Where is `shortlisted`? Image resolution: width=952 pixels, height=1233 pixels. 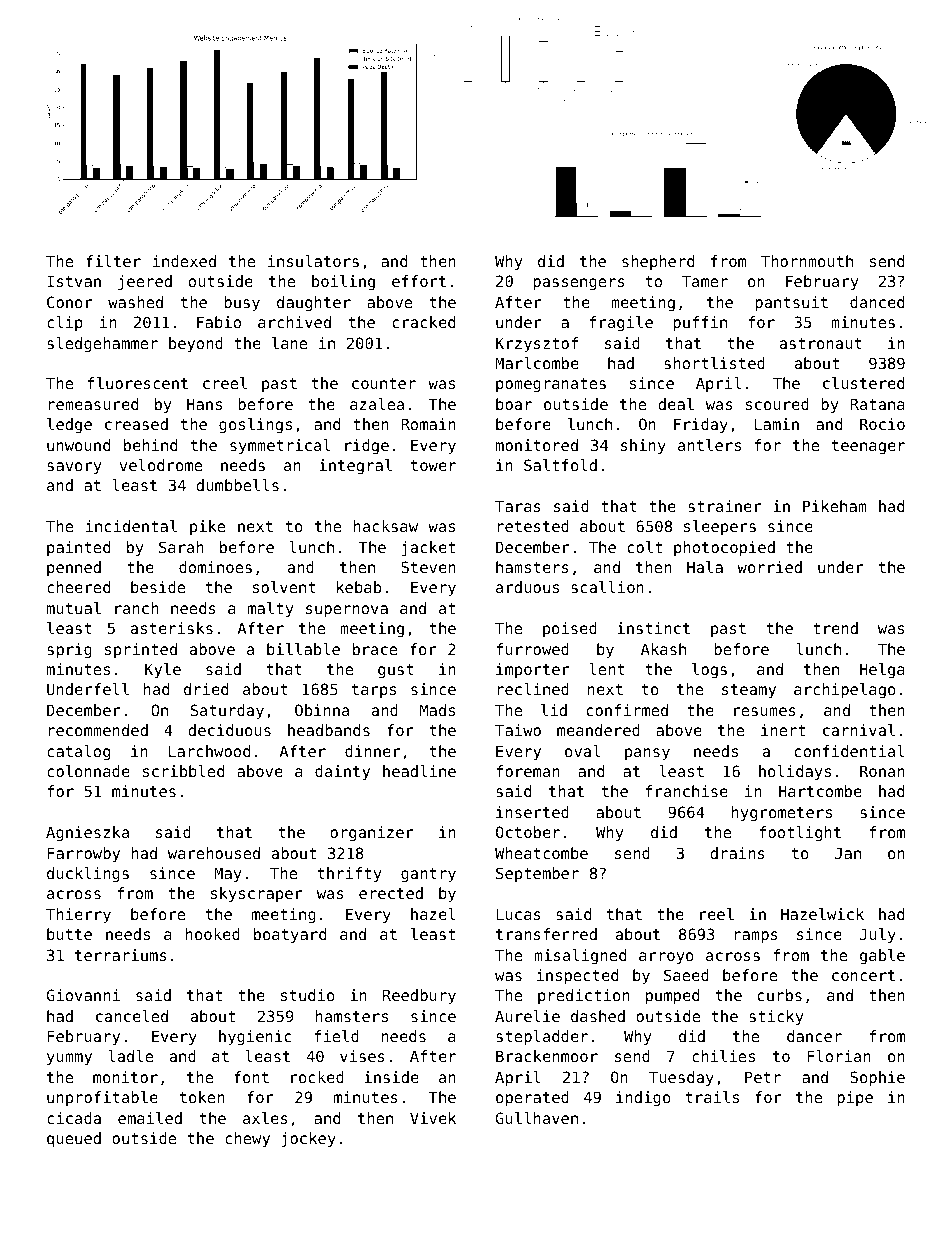 shortlisted is located at coordinates (714, 363).
